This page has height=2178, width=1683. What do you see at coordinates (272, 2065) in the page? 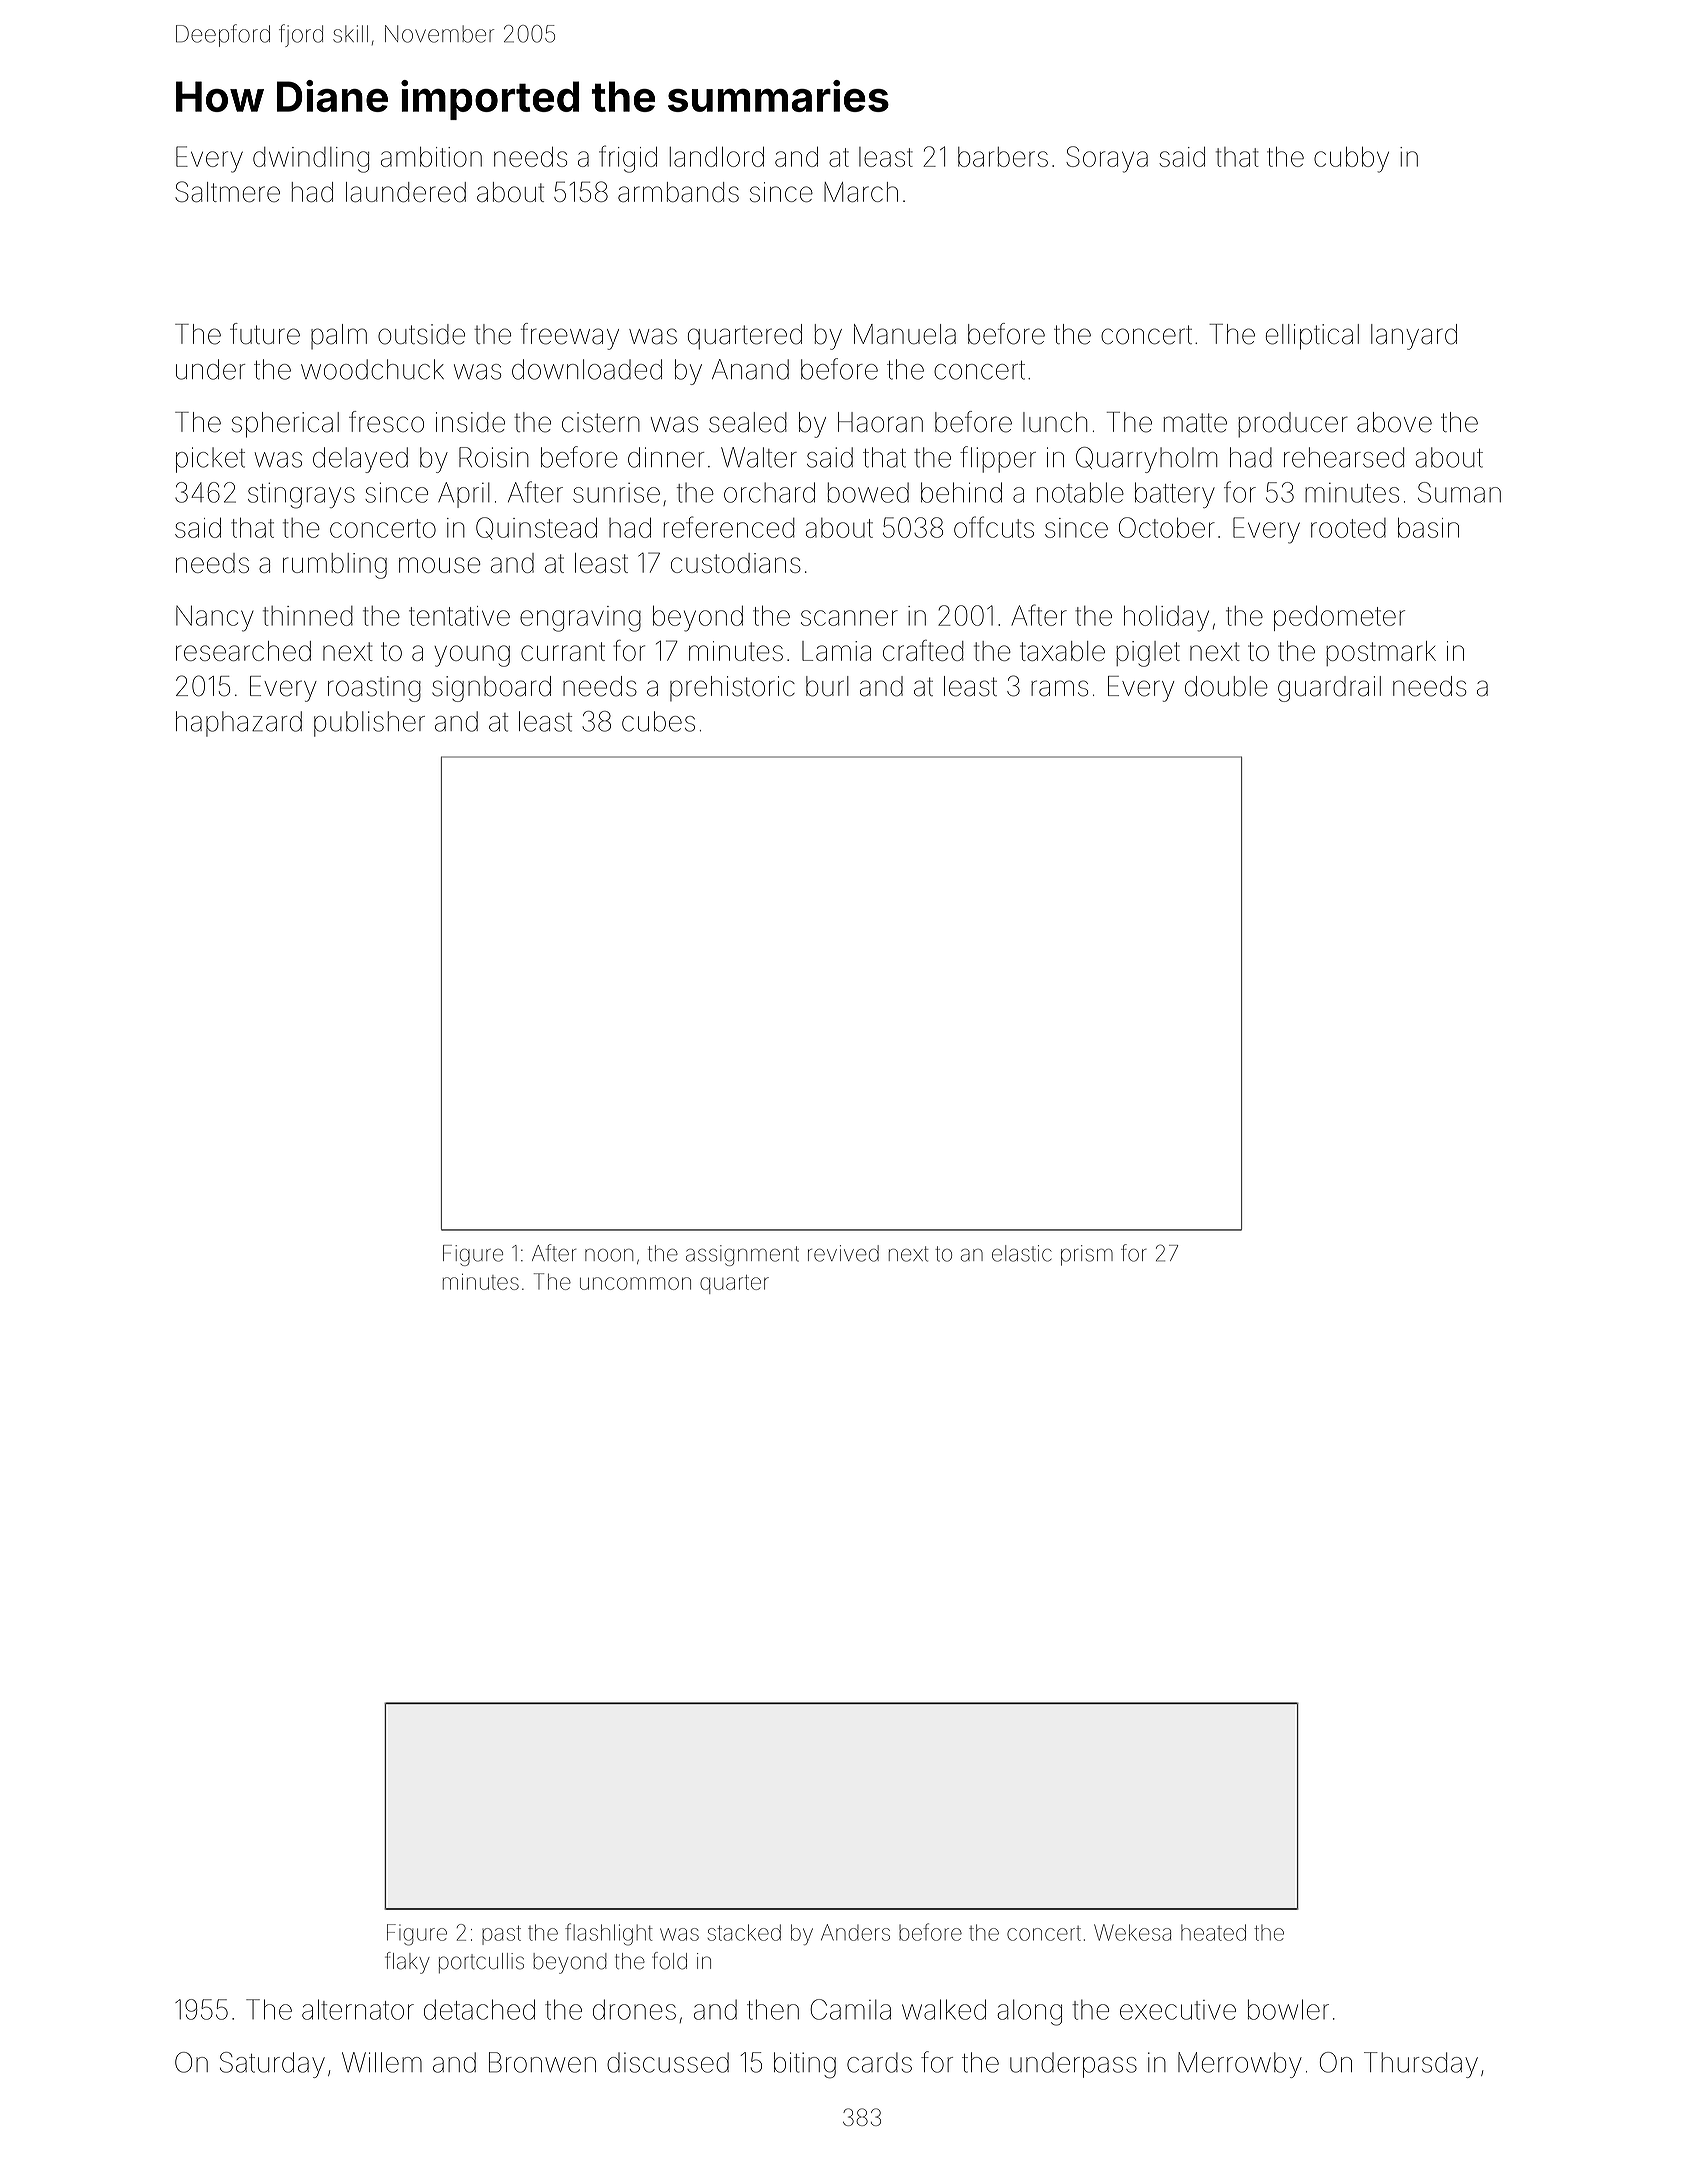
I see `Saturday` at bounding box center [272, 2065].
